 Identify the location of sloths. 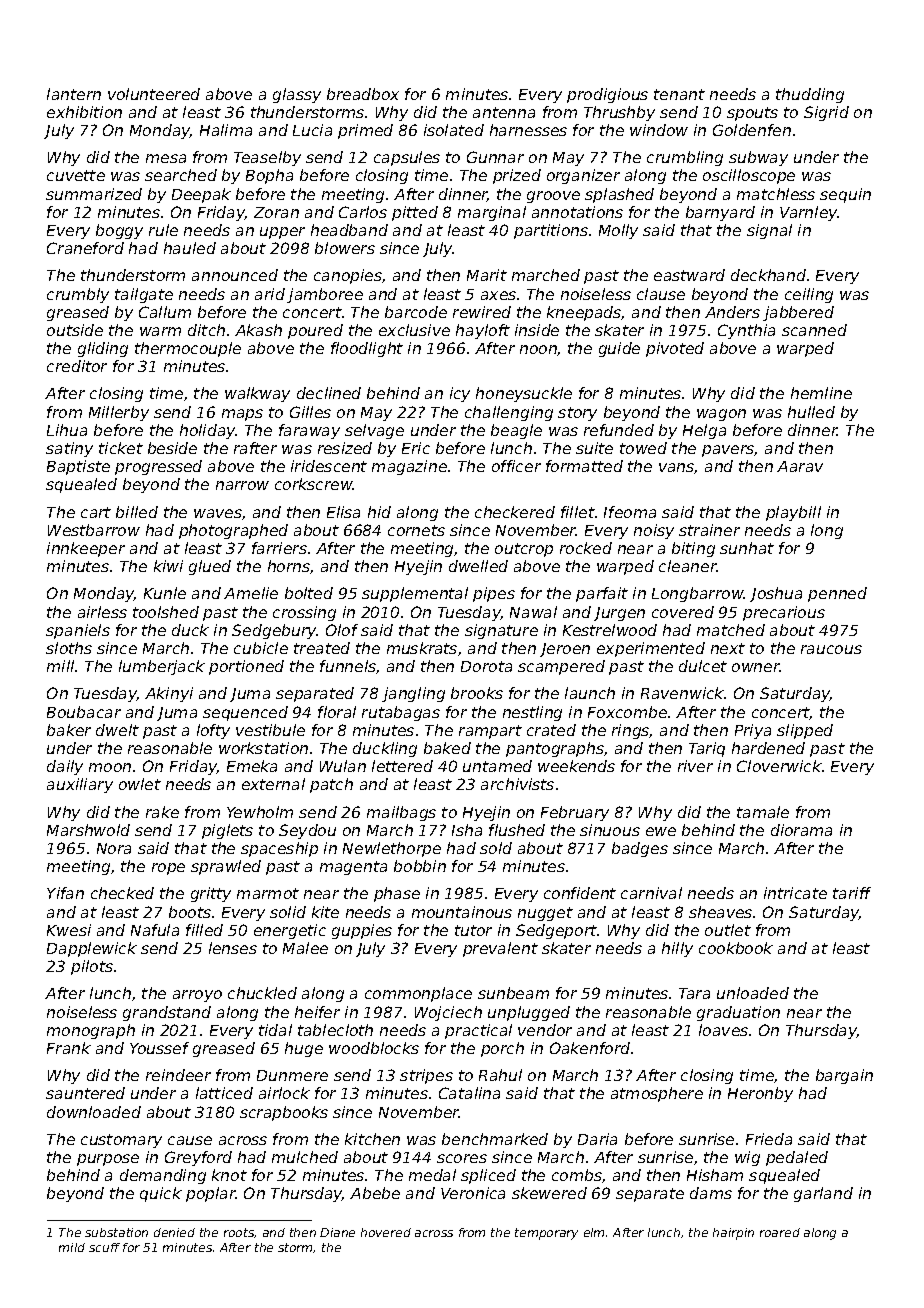
(69, 648).
